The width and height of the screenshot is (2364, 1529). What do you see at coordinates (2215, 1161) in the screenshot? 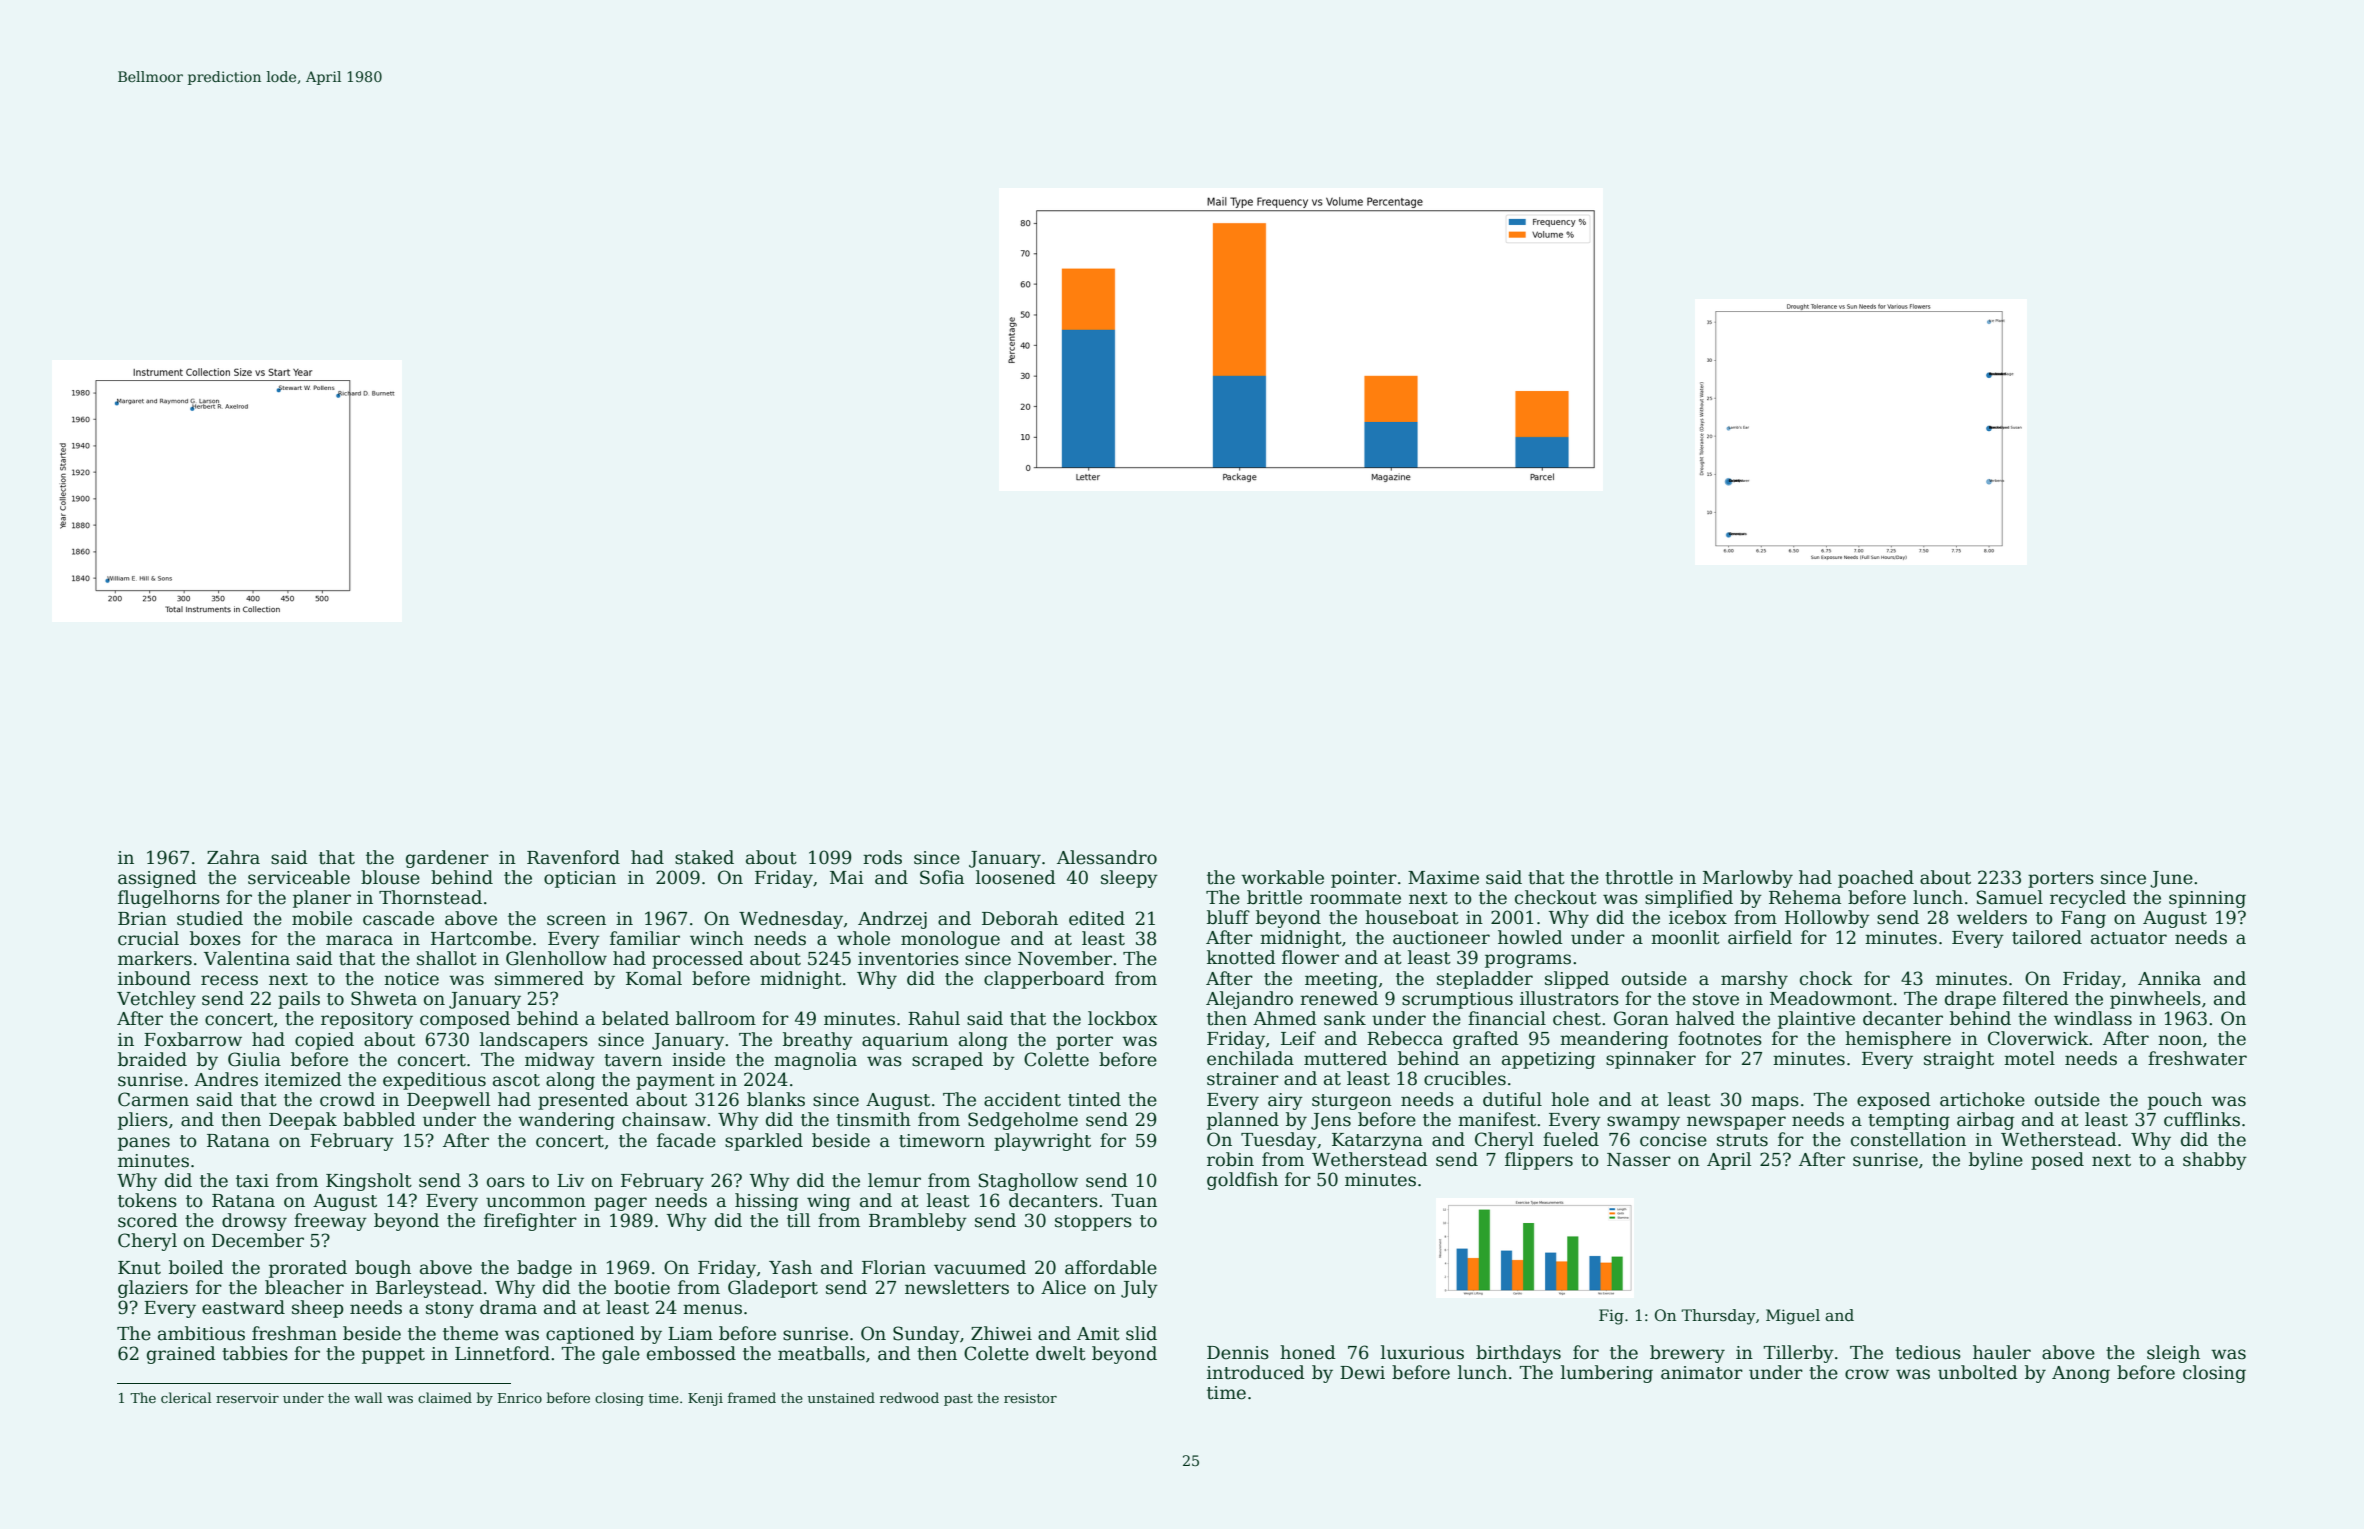
I see `shabby` at bounding box center [2215, 1161].
